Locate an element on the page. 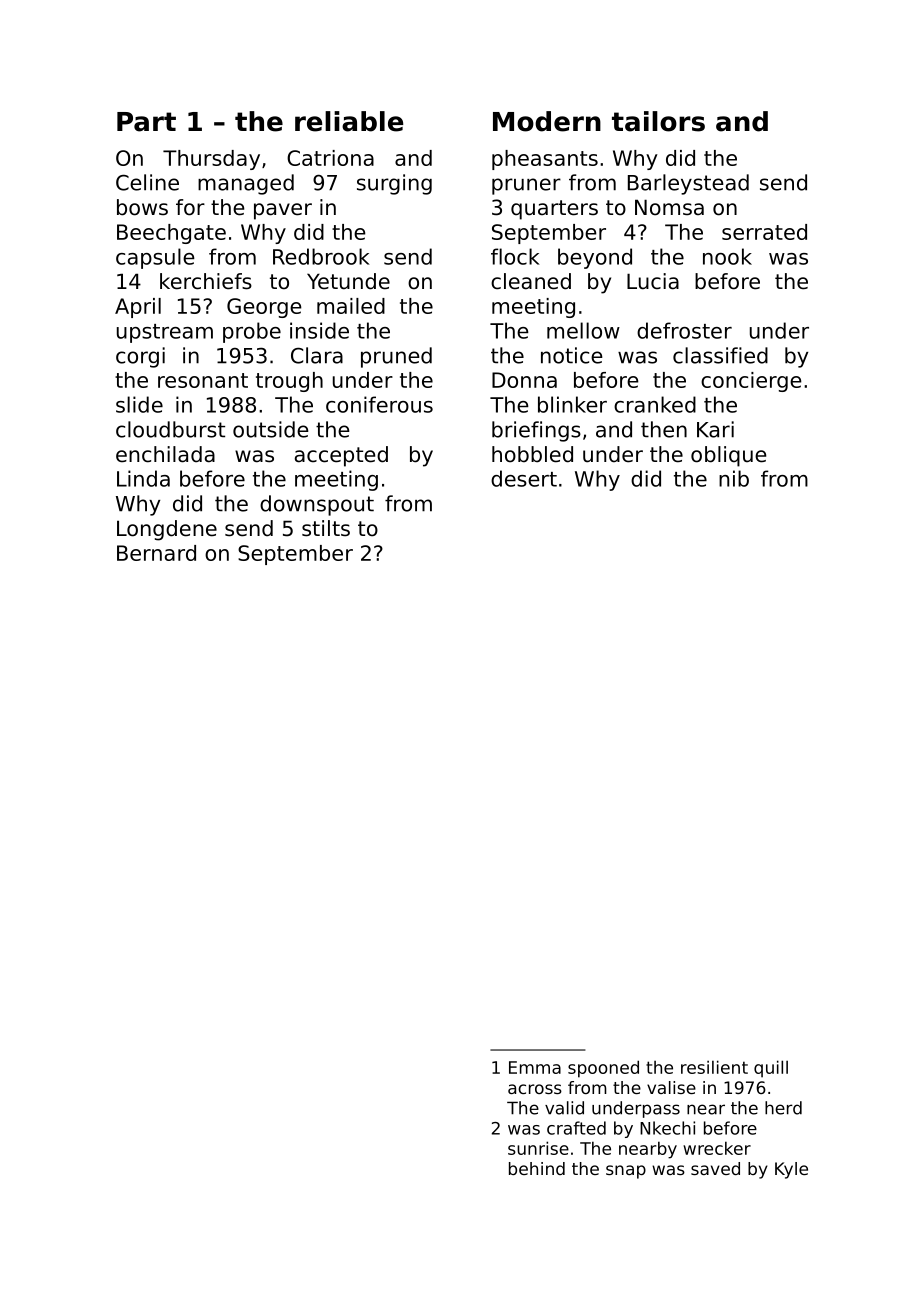 This document has height=1311, width=924. Modern is located at coordinates (547, 121).
